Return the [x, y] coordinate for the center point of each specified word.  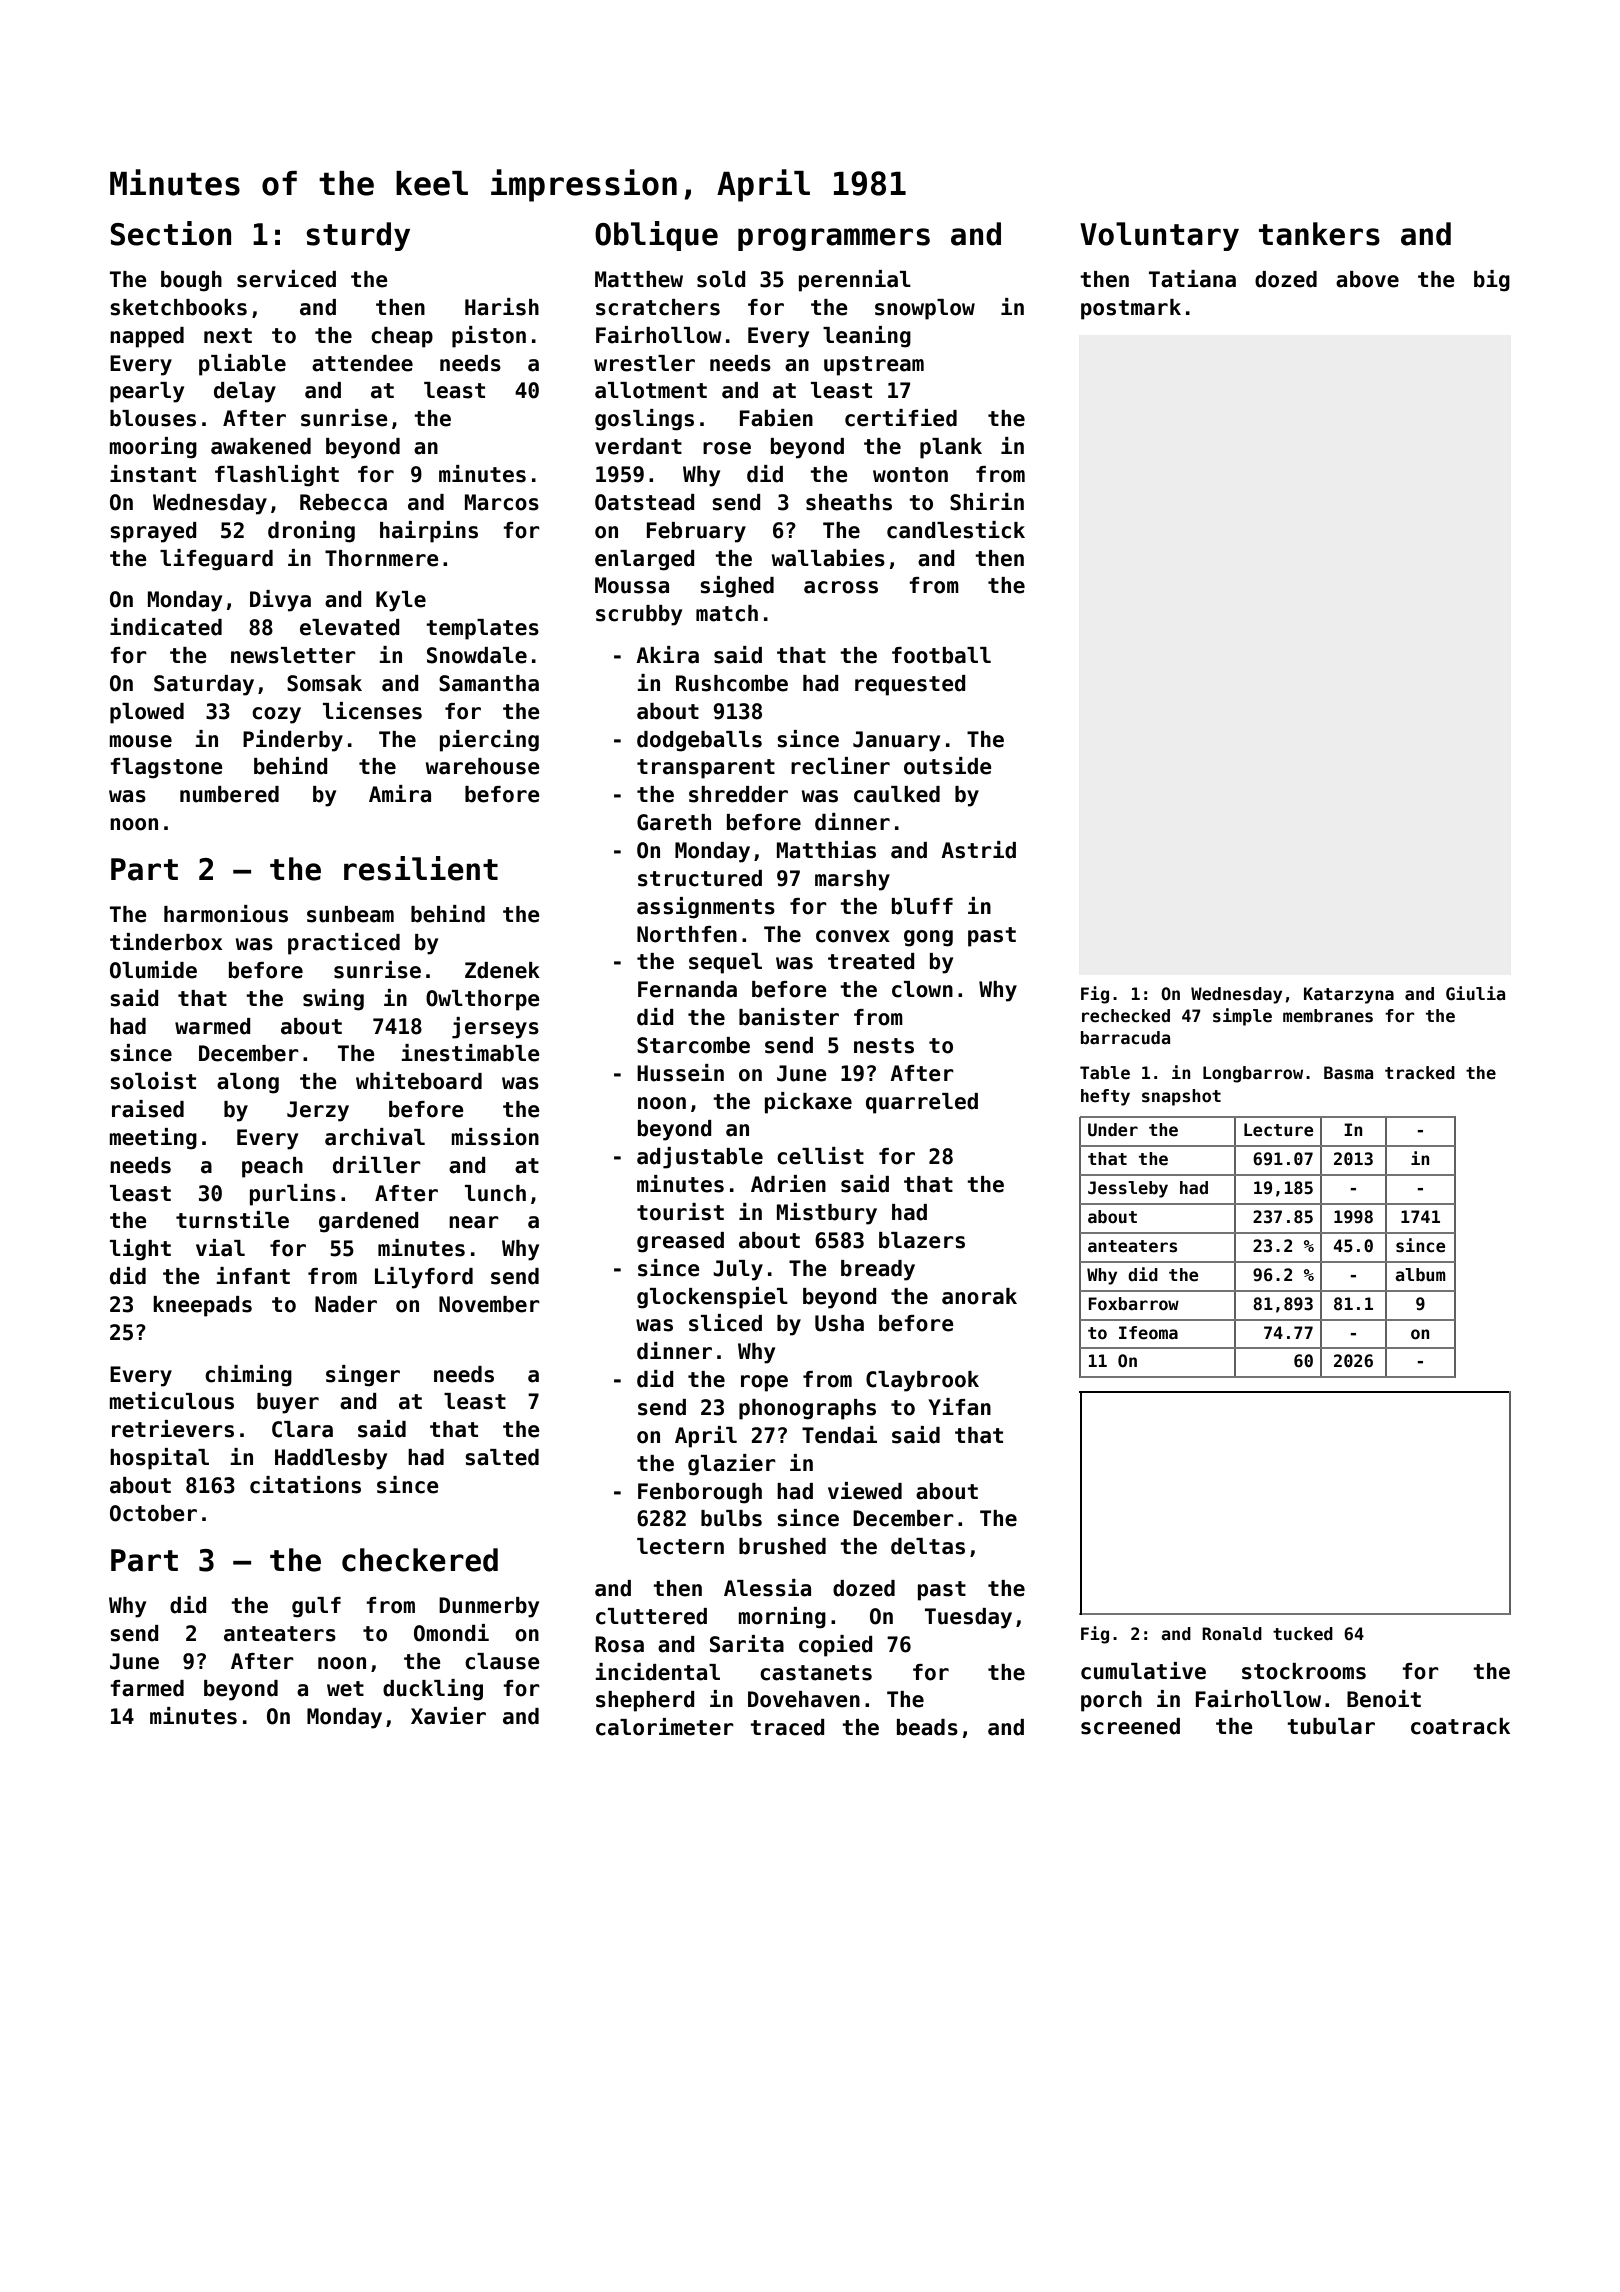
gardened [369, 1222]
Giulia [1475, 993]
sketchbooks [178, 307]
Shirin [987, 502]
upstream [874, 366]
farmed [147, 1688]
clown [922, 989]
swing [333, 1000]
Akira [667, 655]
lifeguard [216, 560]
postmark [1131, 309]
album [1420, 1275]
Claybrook [922, 1381]
